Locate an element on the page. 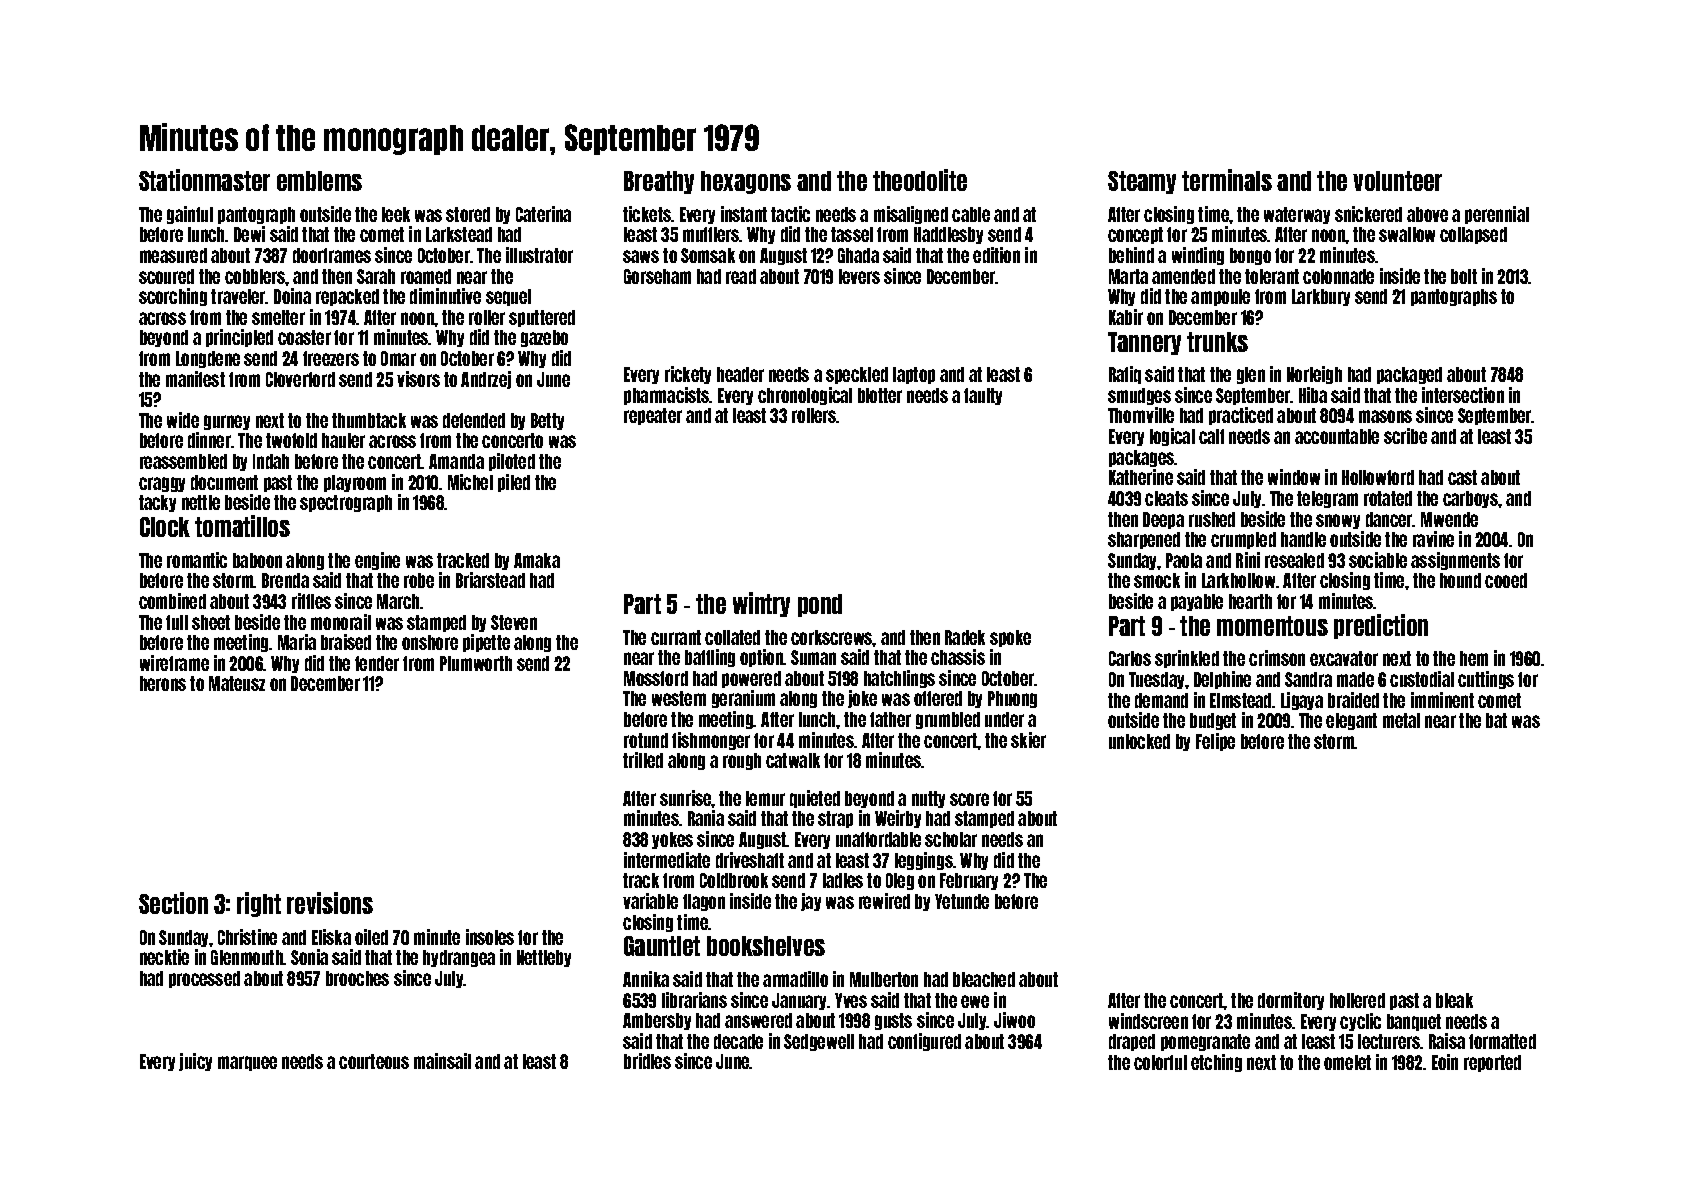  mainsail is located at coordinates (442, 1061).
